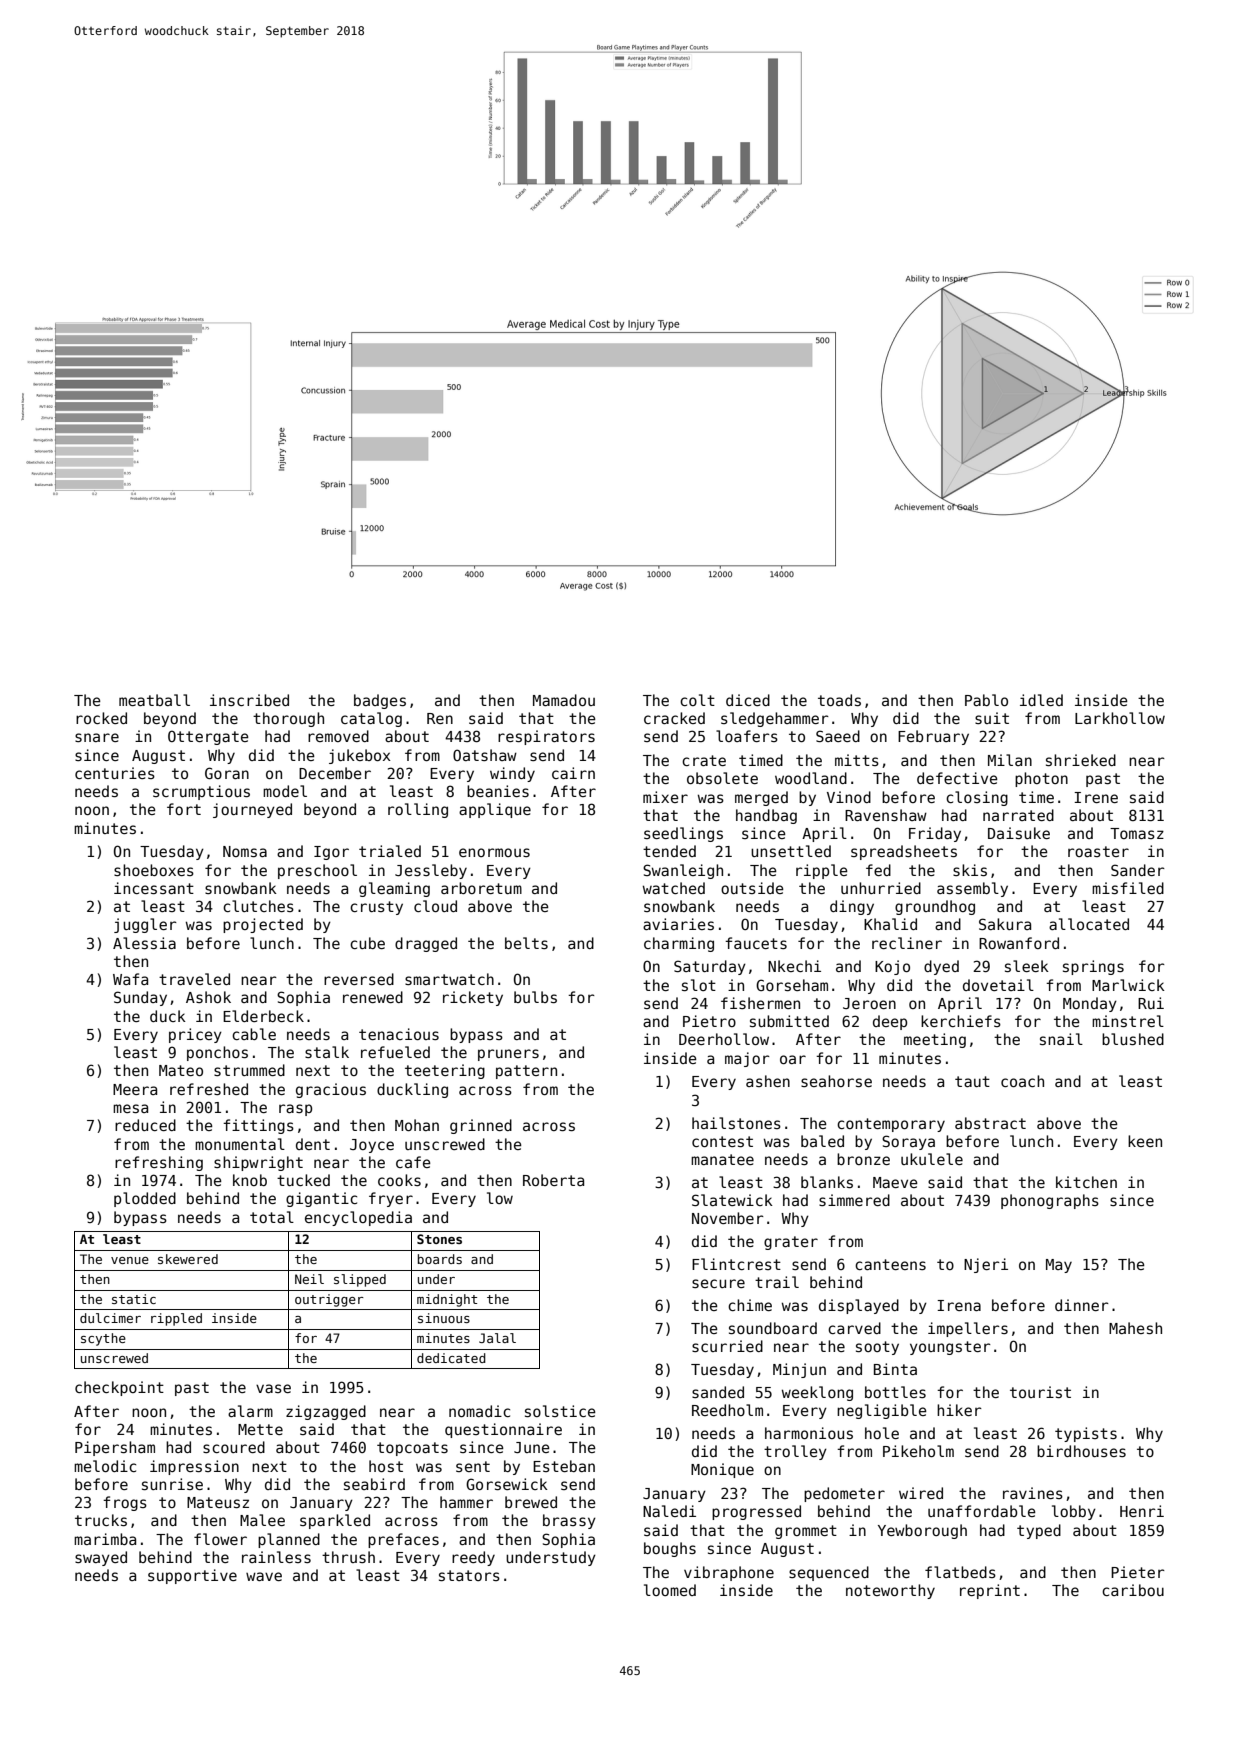  What do you see at coordinates (359, 979) in the screenshot?
I see `reversed` at bounding box center [359, 979].
